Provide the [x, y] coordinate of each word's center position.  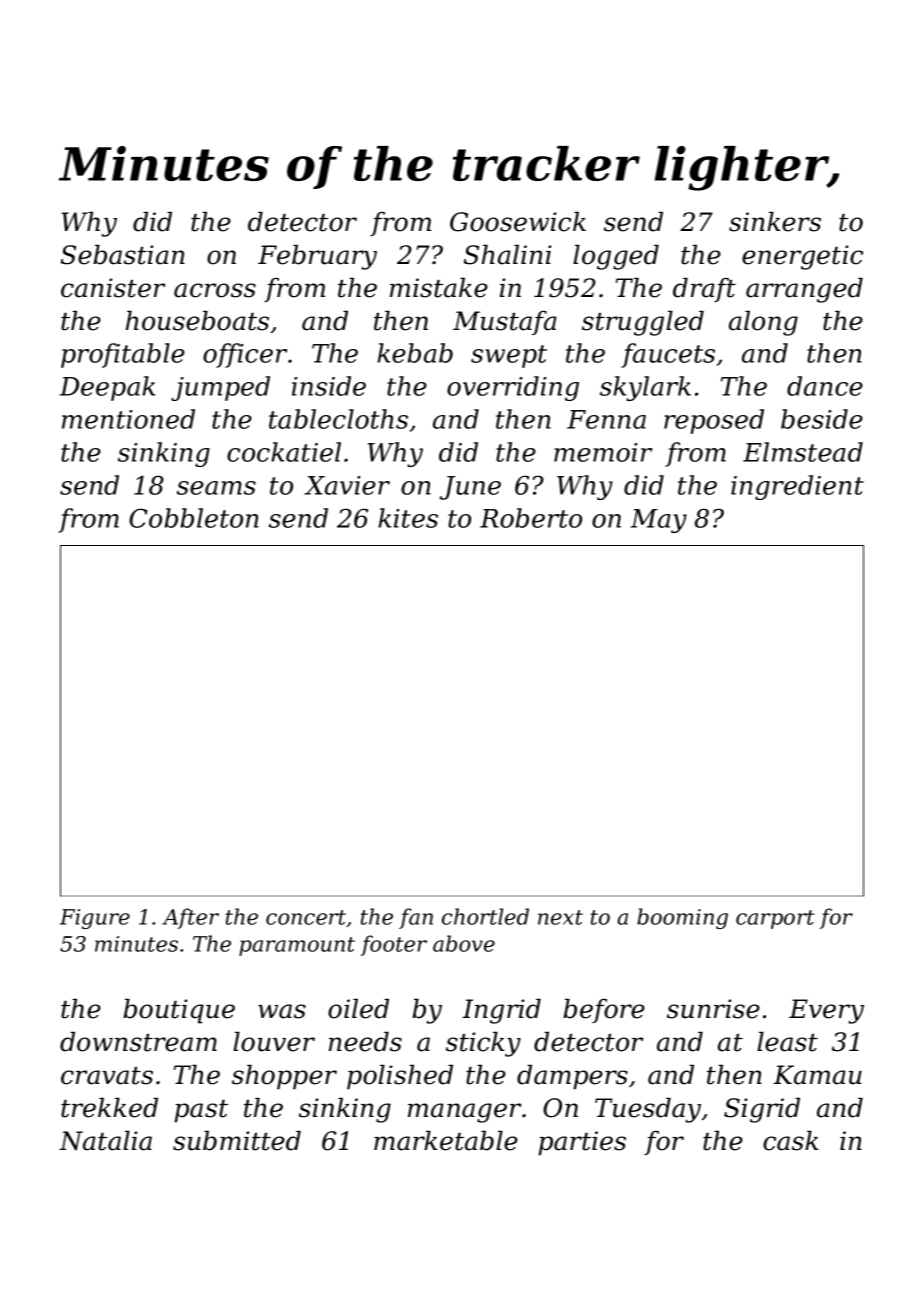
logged [616, 257]
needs [365, 1042]
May [659, 521]
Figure [95, 919]
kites [408, 518]
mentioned [128, 419]
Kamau [817, 1075]
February [317, 257]
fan [416, 918]
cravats [107, 1076]
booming [682, 918]
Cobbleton [194, 518]
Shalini [508, 255]
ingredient [797, 487]
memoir [603, 452]
